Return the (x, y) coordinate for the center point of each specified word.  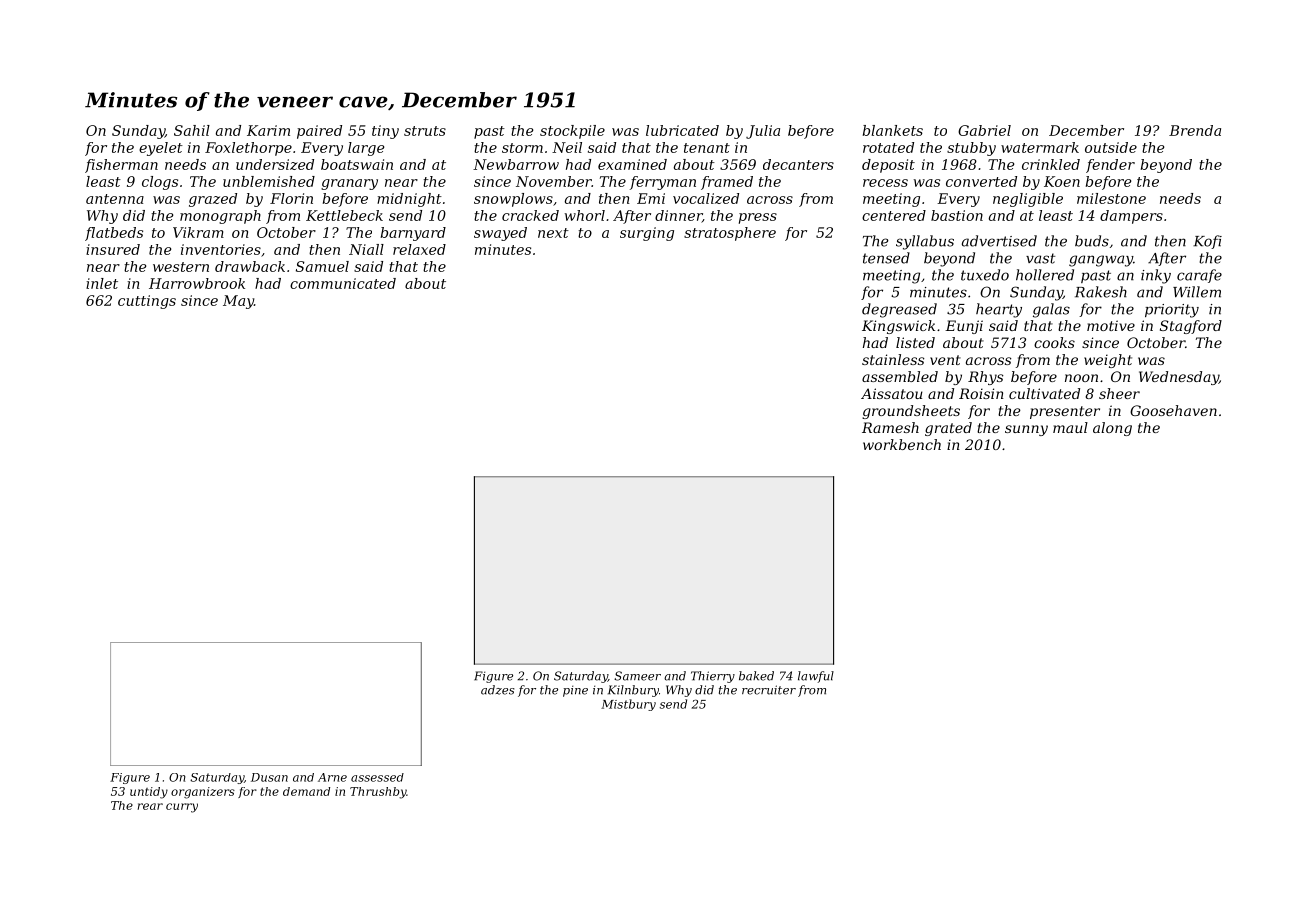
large (366, 149)
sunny (1026, 430)
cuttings (147, 302)
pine (575, 691)
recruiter (769, 690)
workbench (902, 444)
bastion (957, 215)
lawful (816, 677)
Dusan (269, 777)
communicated (343, 283)
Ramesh (890, 427)
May (238, 302)
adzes (497, 690)
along (1112, 429)
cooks (1054, 342)
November (554, 181)
